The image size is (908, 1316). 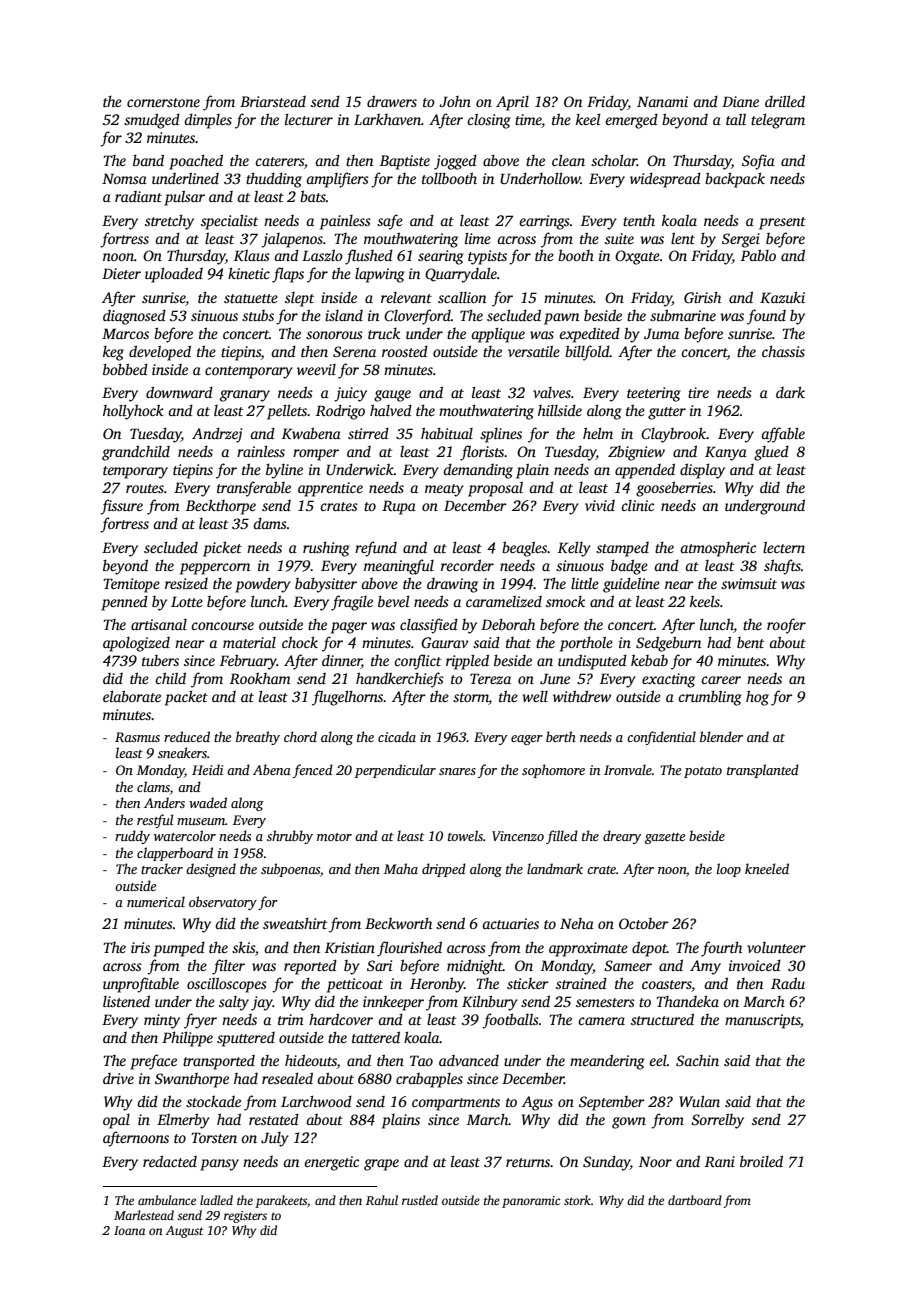 What do you see at coordinates (631, 121) in the screenshot?
I see `emerged` at bounding box center [631, 121].
